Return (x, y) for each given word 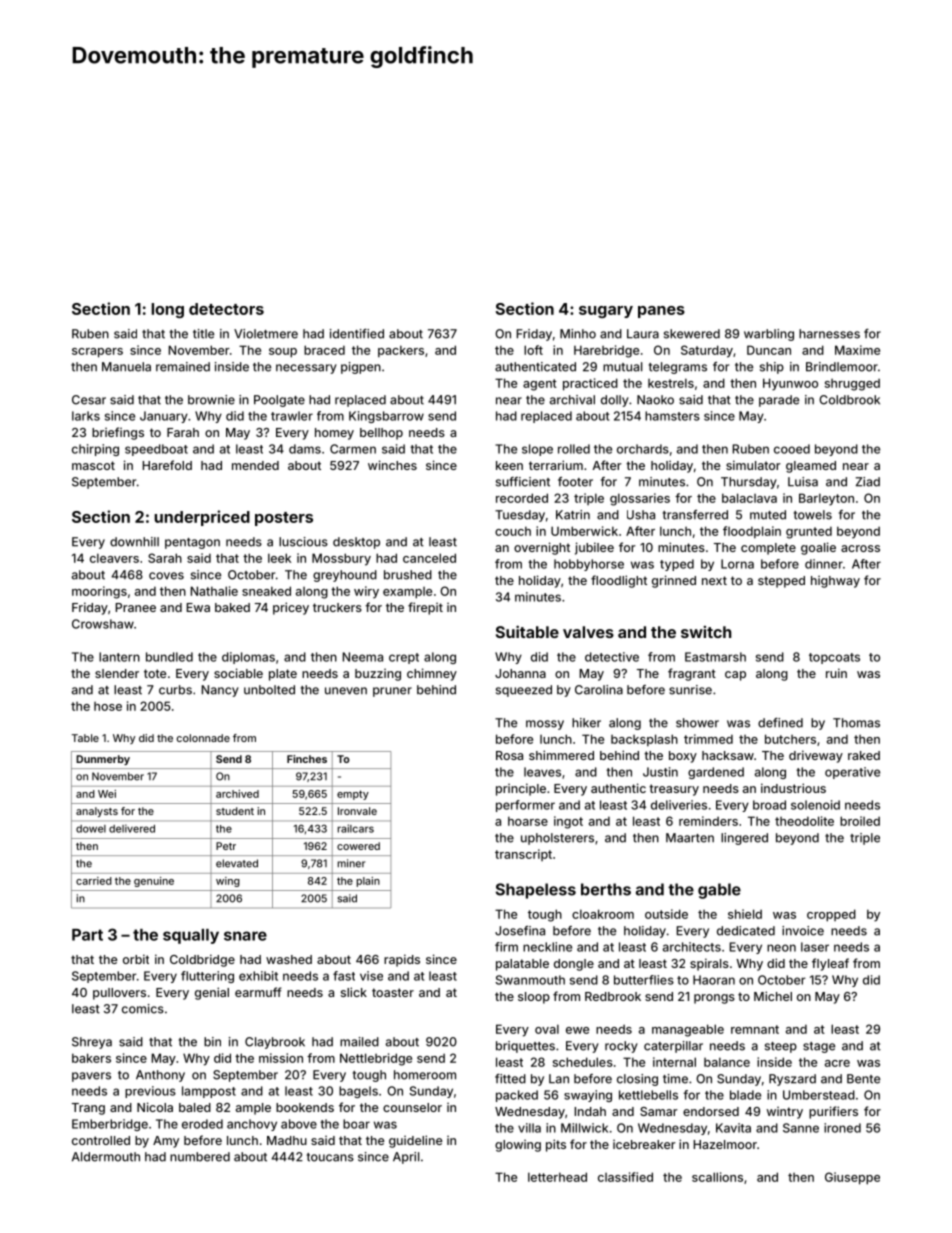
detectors (226, 309)
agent (540, 385)
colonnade (203, 738)
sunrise (690, 690)
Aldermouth (106, 1157)
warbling (769, 335)
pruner (392, 692)
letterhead (557, 1177)
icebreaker (644, 1144)
